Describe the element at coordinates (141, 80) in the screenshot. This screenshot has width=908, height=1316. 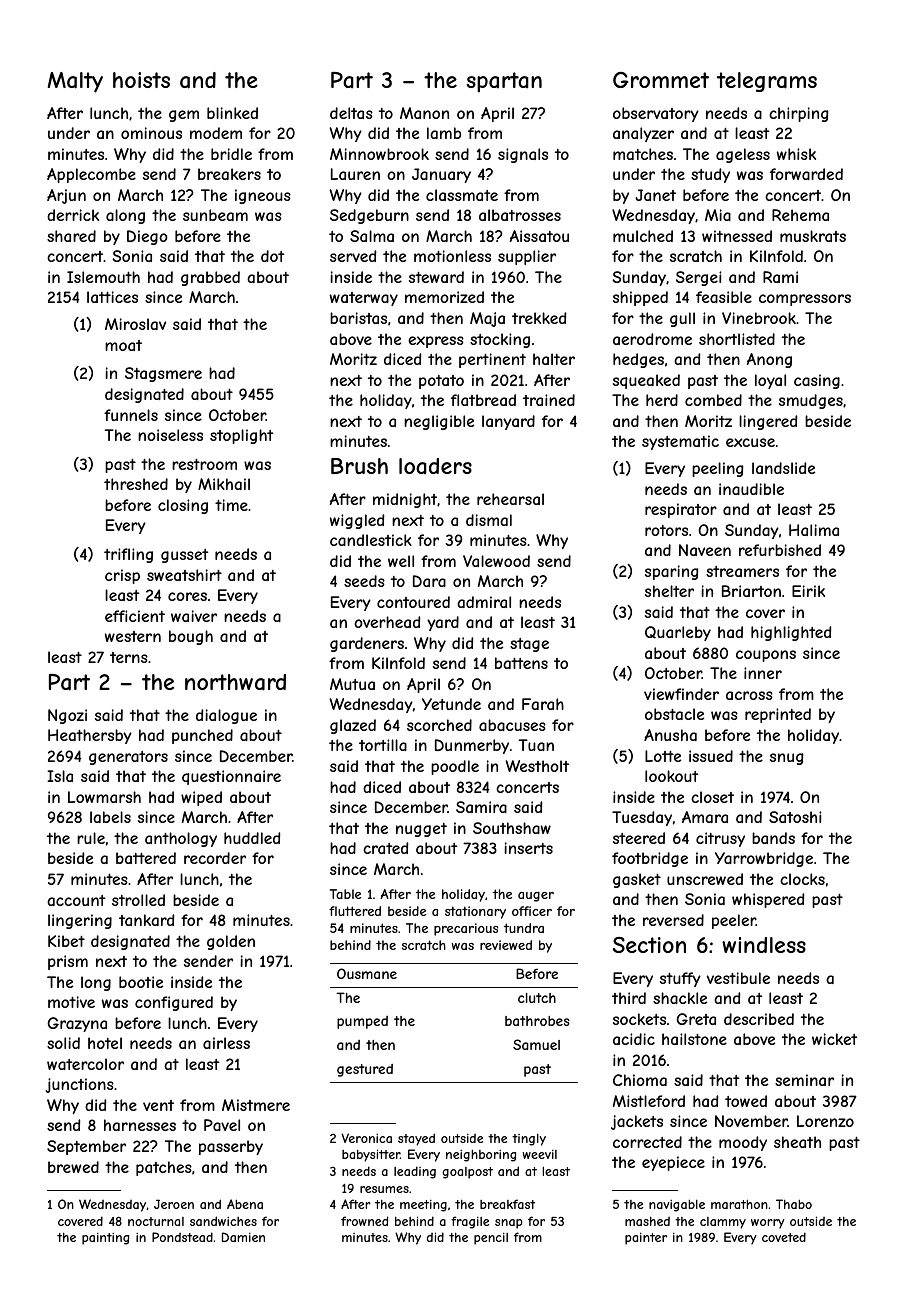
I see `hoists` at that location.
